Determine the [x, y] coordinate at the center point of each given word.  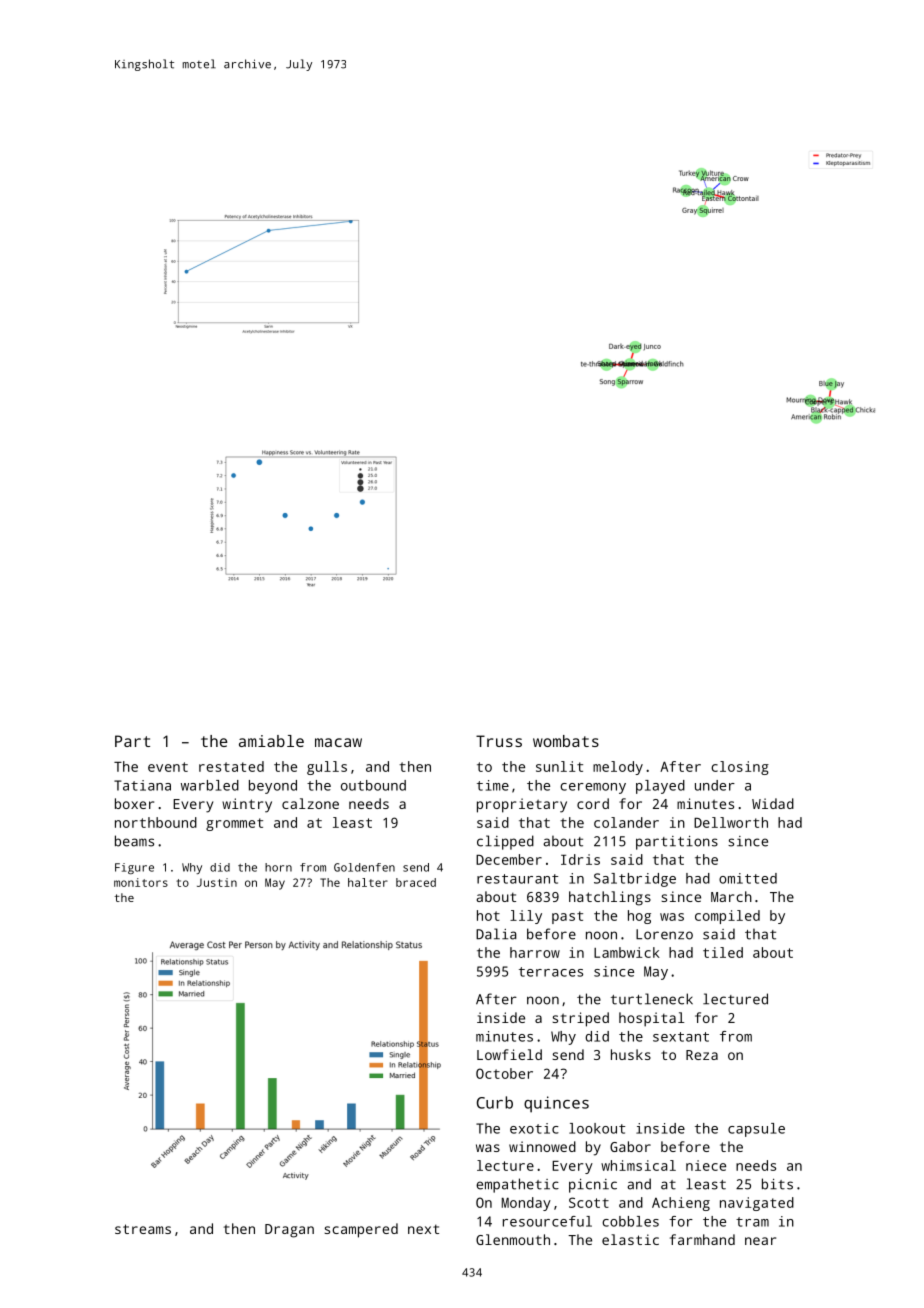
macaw [338, 742]
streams [143, 1229]
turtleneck [652, 999]
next [423, 1229]
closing [740, 768]
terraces [551, 972]
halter [368, 882]
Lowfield [509, 1054]
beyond [273, 787]
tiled [723, 952]
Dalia [496, 934]
